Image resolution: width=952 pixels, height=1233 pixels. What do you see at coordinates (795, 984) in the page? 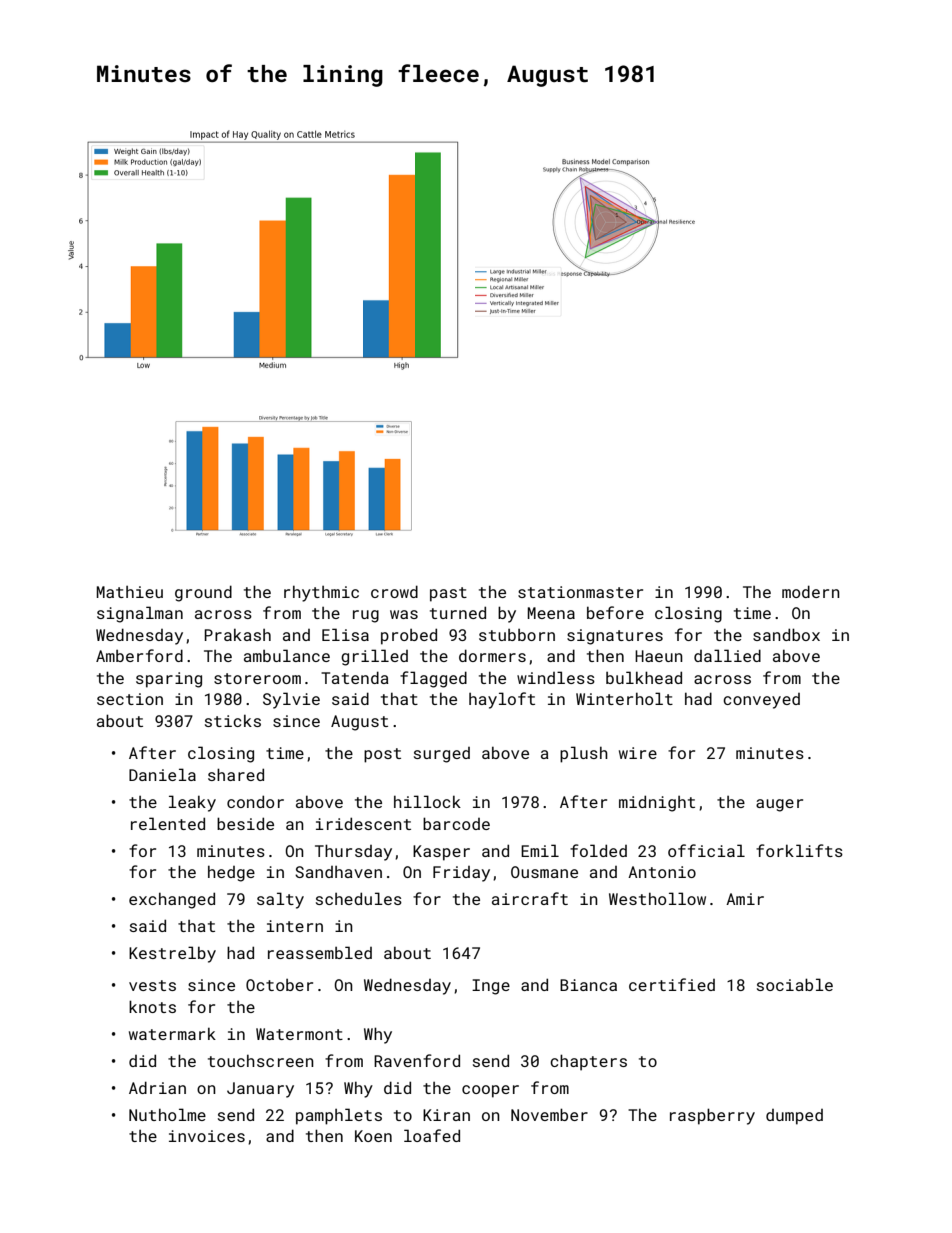
I see `sociable` at bounding box center [795, 984].
